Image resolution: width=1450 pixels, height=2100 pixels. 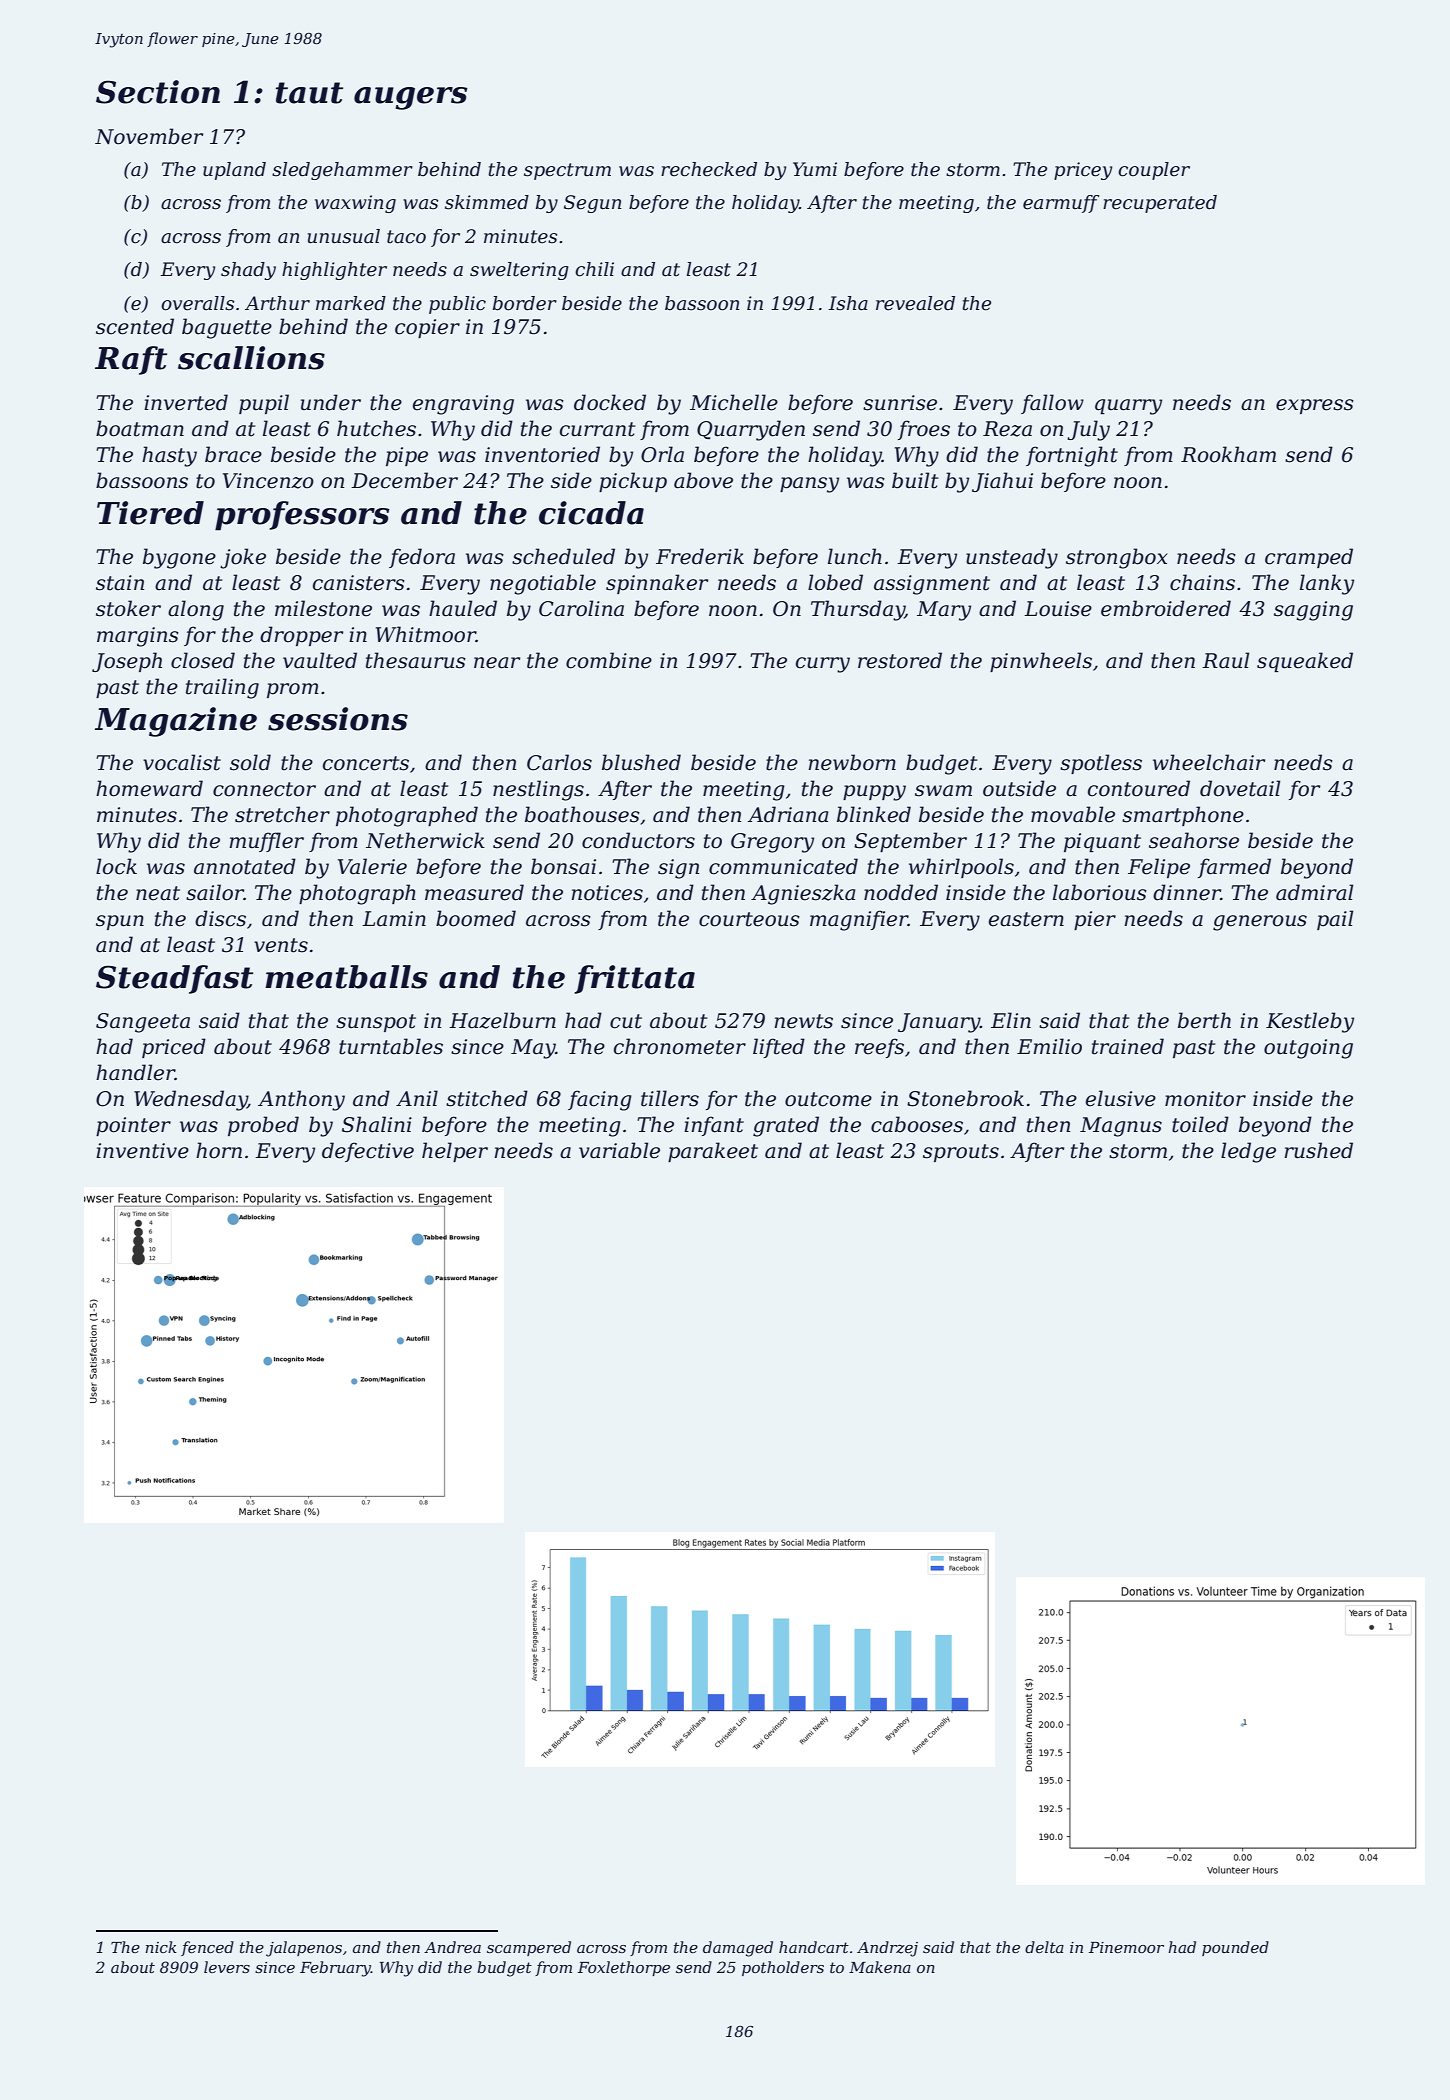 I want to click on damaged, so click(x=738, y=1949).
